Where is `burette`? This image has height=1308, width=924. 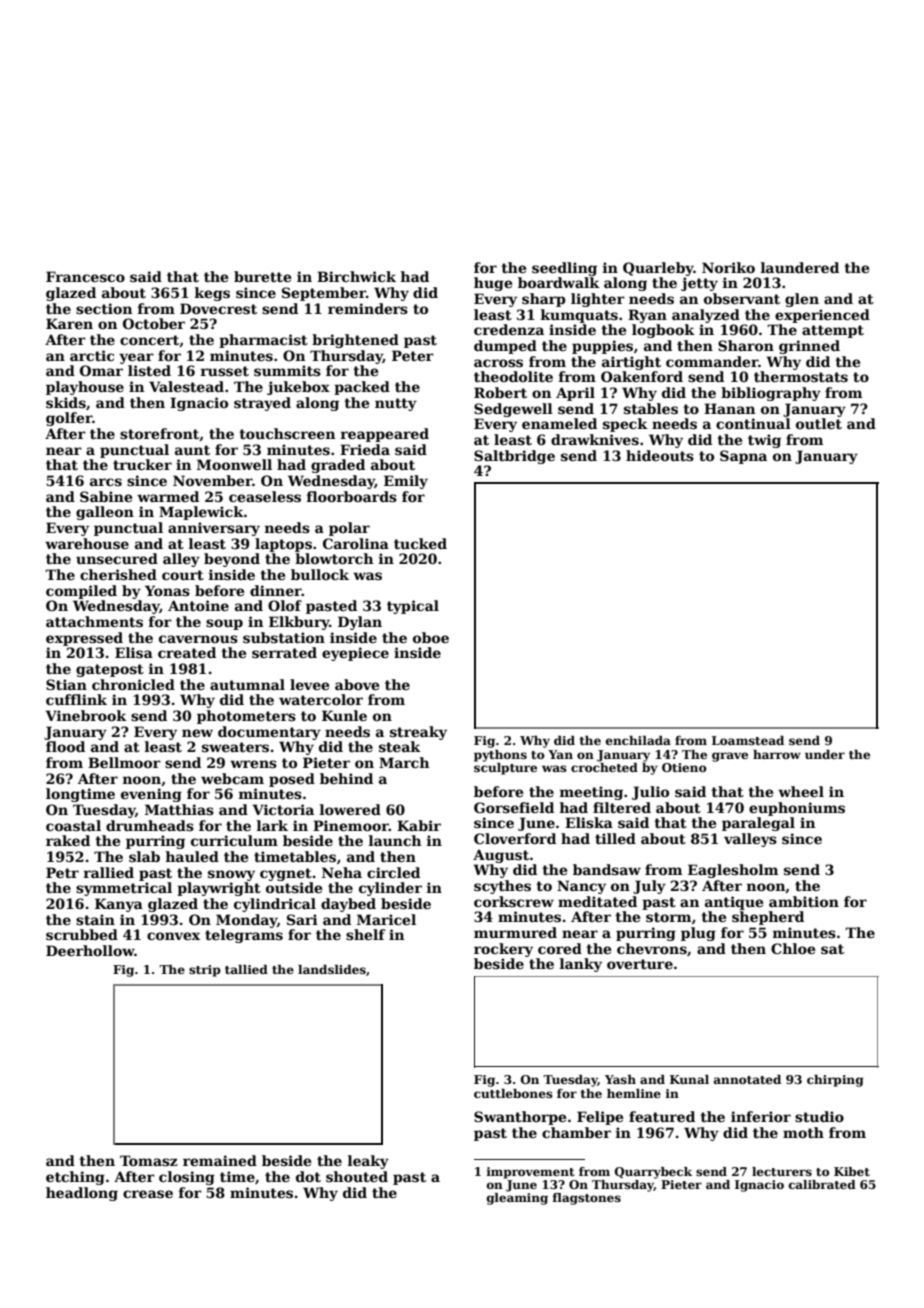
burette is located at coordinates (262, 276).
